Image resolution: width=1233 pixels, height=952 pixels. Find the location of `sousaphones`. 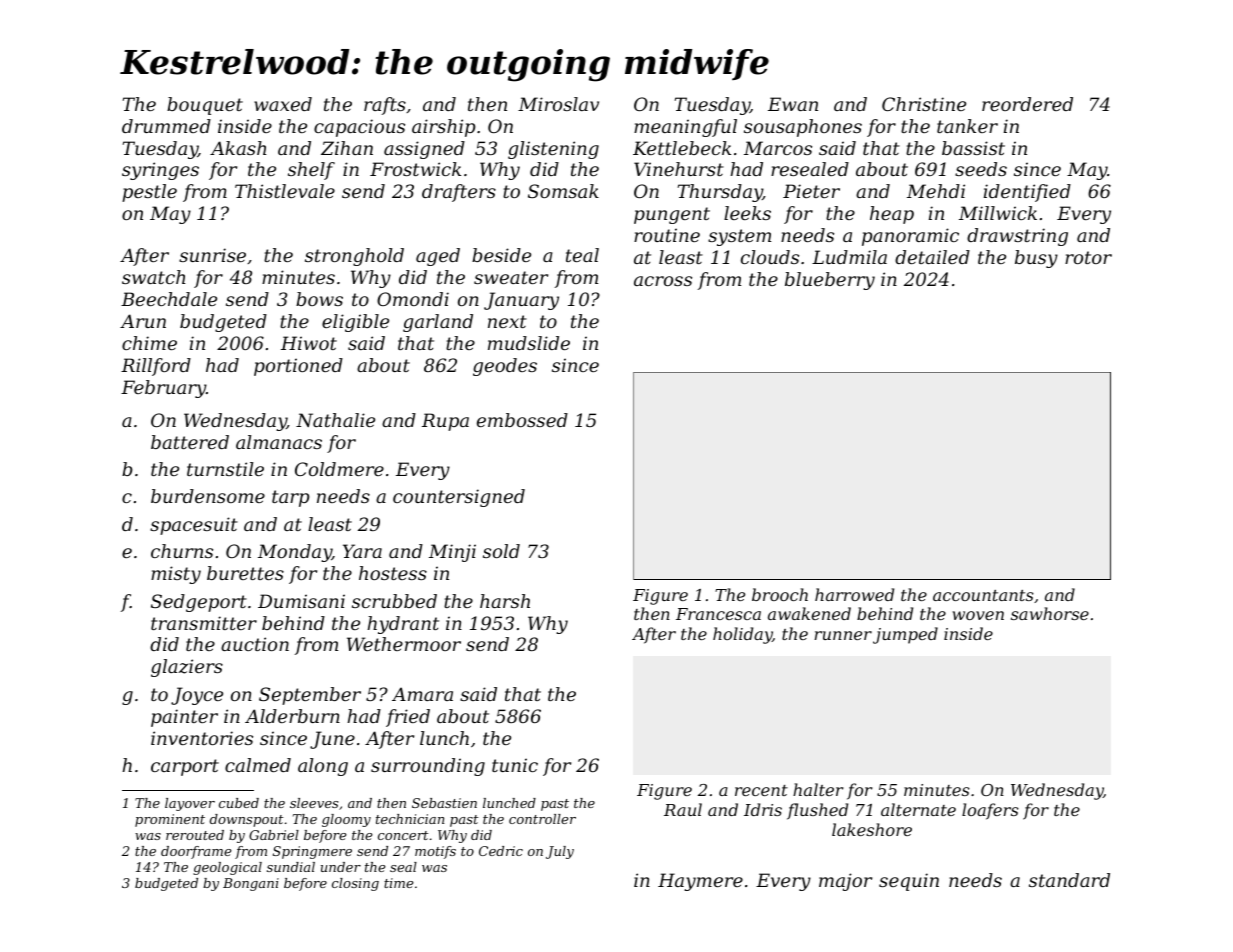

sousaphones is located at coordinates (803, 128).
